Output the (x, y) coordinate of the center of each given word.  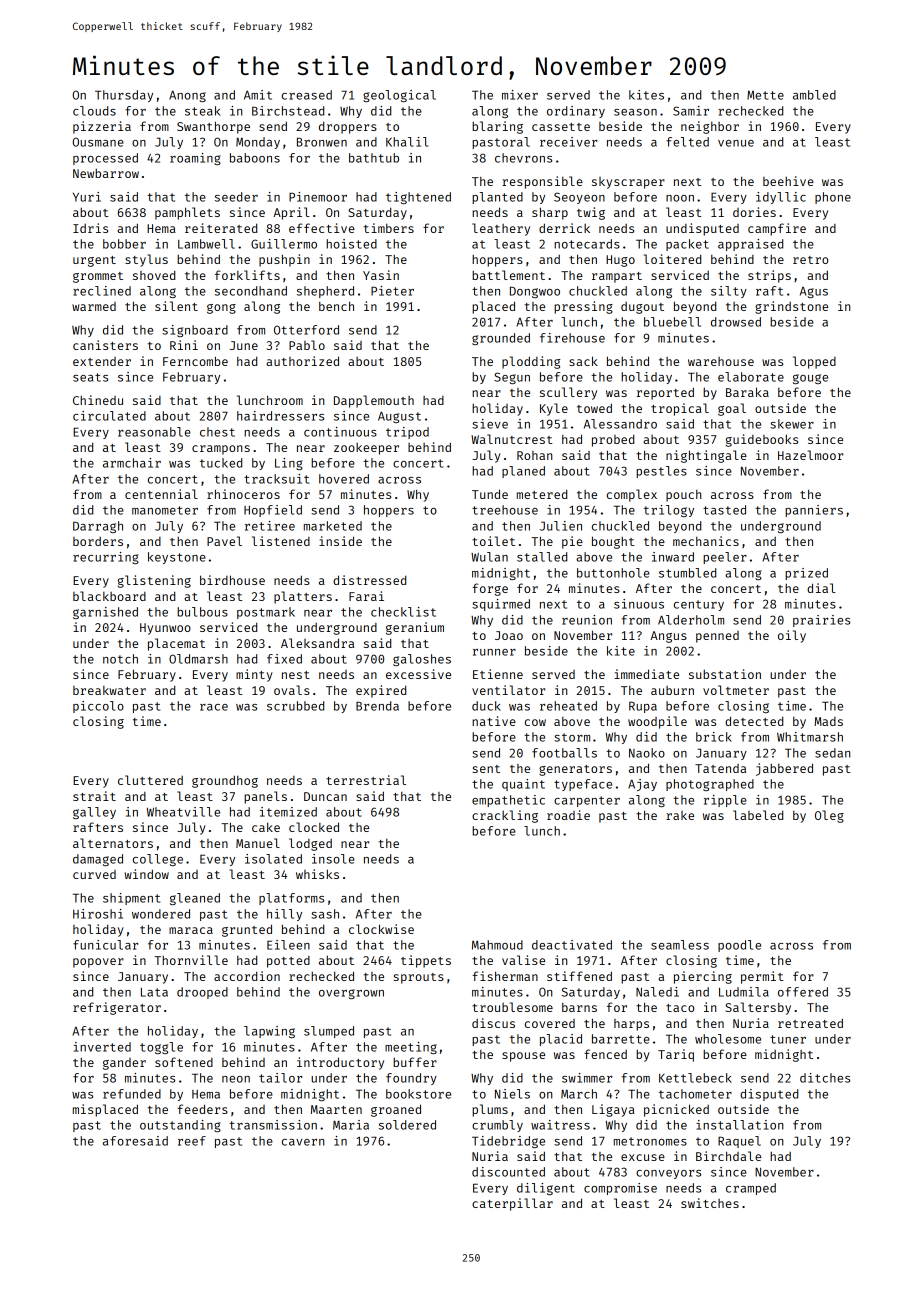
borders (98, 541)
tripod (407, 433)
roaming (195, 159)
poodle (739, 946)
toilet (493, 541)
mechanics (706, 541)
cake (266, 827)
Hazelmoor (810, 455)
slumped (329, 1032)
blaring (497, 127)
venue (736, 143)
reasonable (154, 432)
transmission (273, 1125)
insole (333, 859)
